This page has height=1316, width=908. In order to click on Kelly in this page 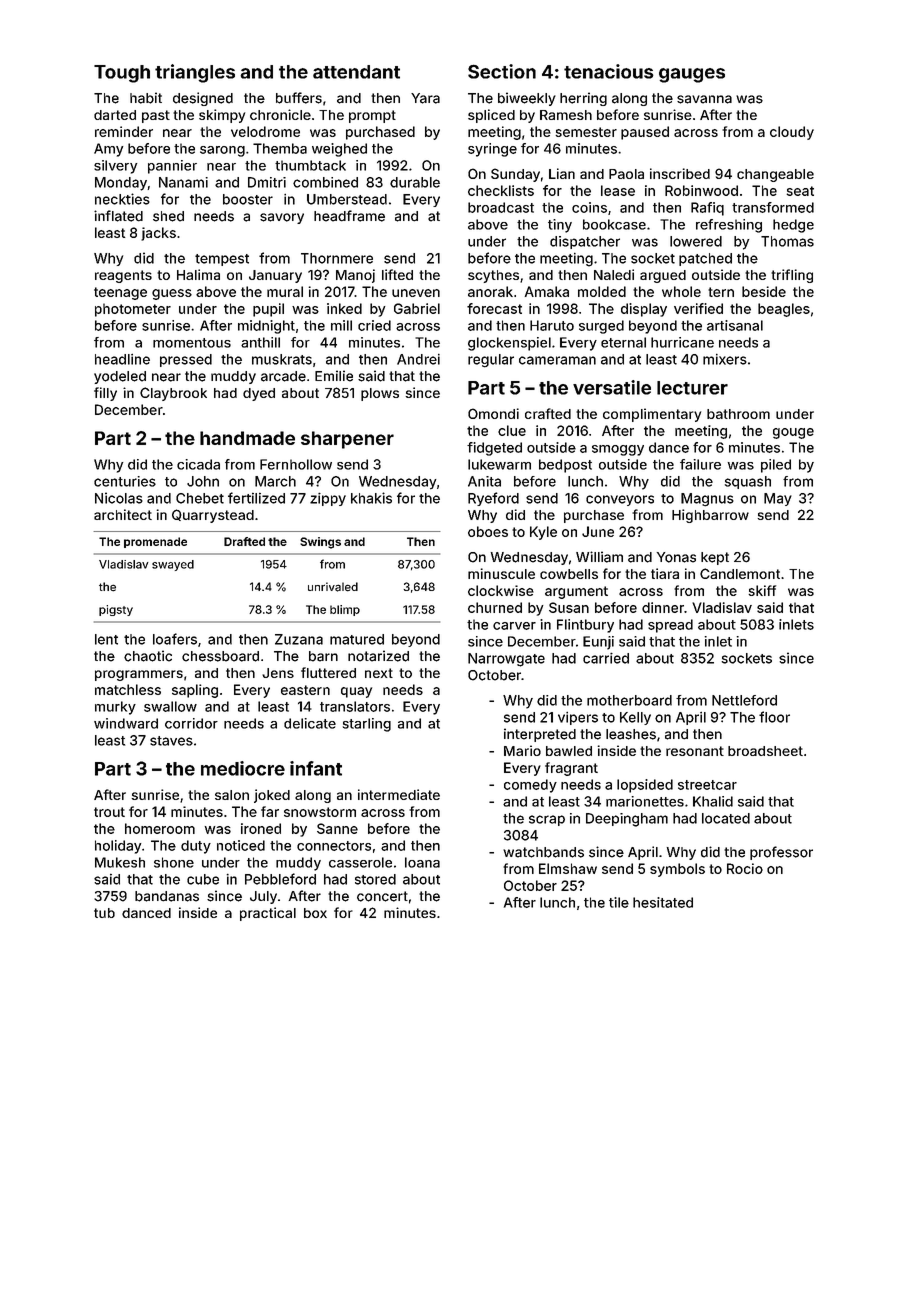, I will do `click(635, 718)`.
